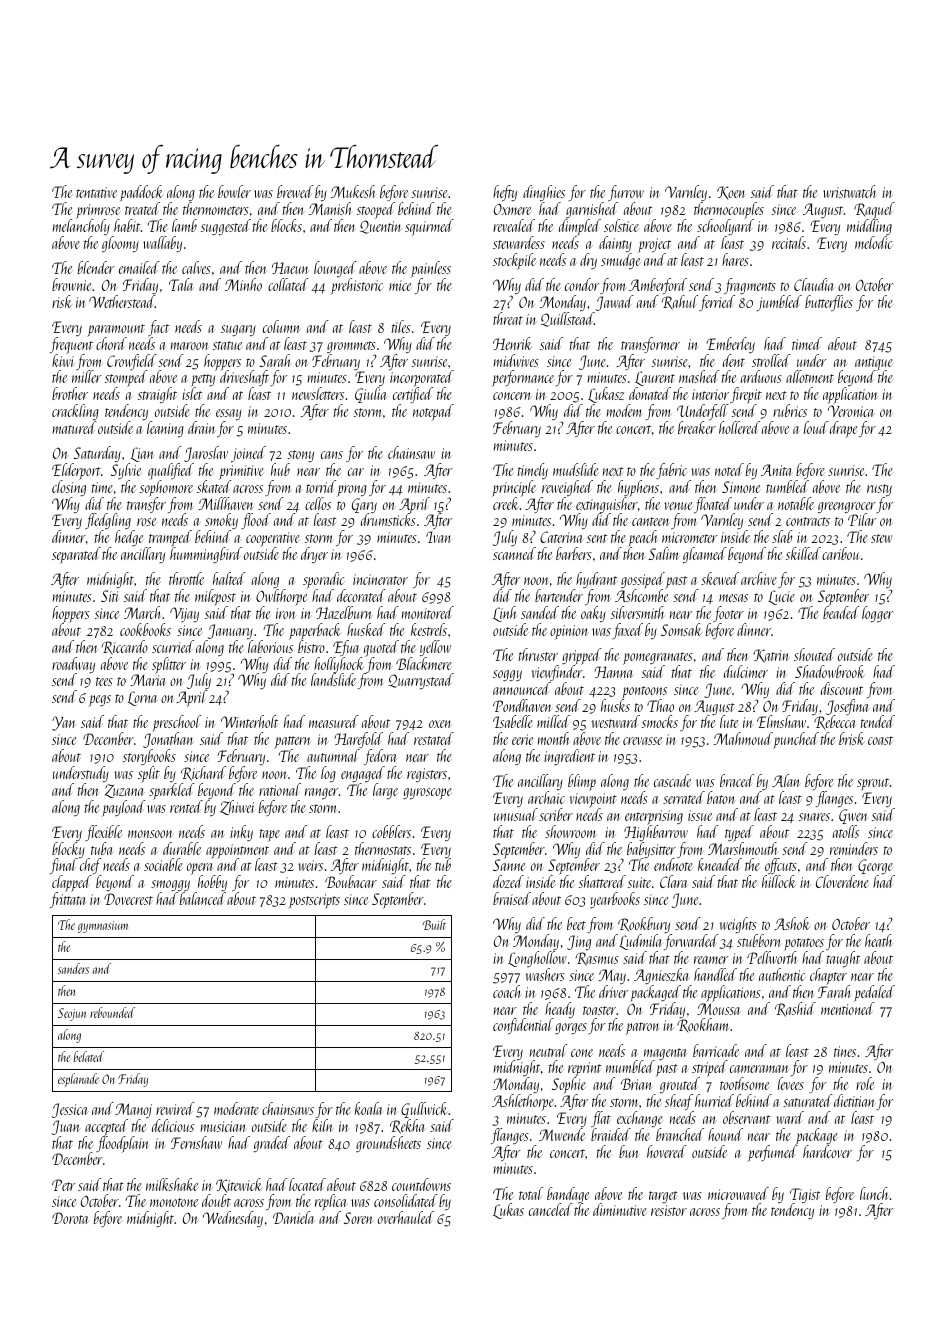 This document has height=1343, width=945. I want to click on microwaved, so click(738, 1193).
